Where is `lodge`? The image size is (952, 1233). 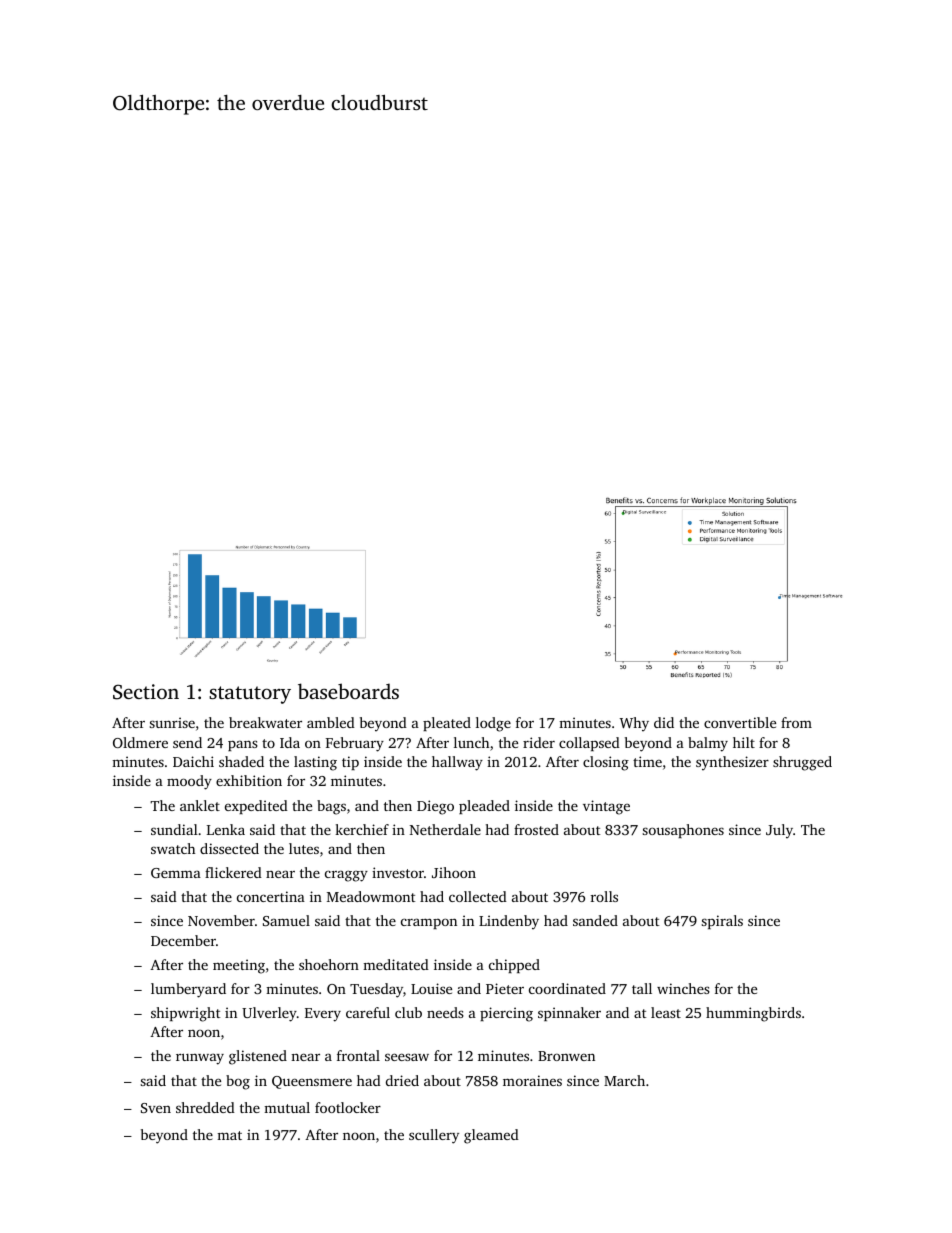 lodge is located at coordinates (493, 724).
